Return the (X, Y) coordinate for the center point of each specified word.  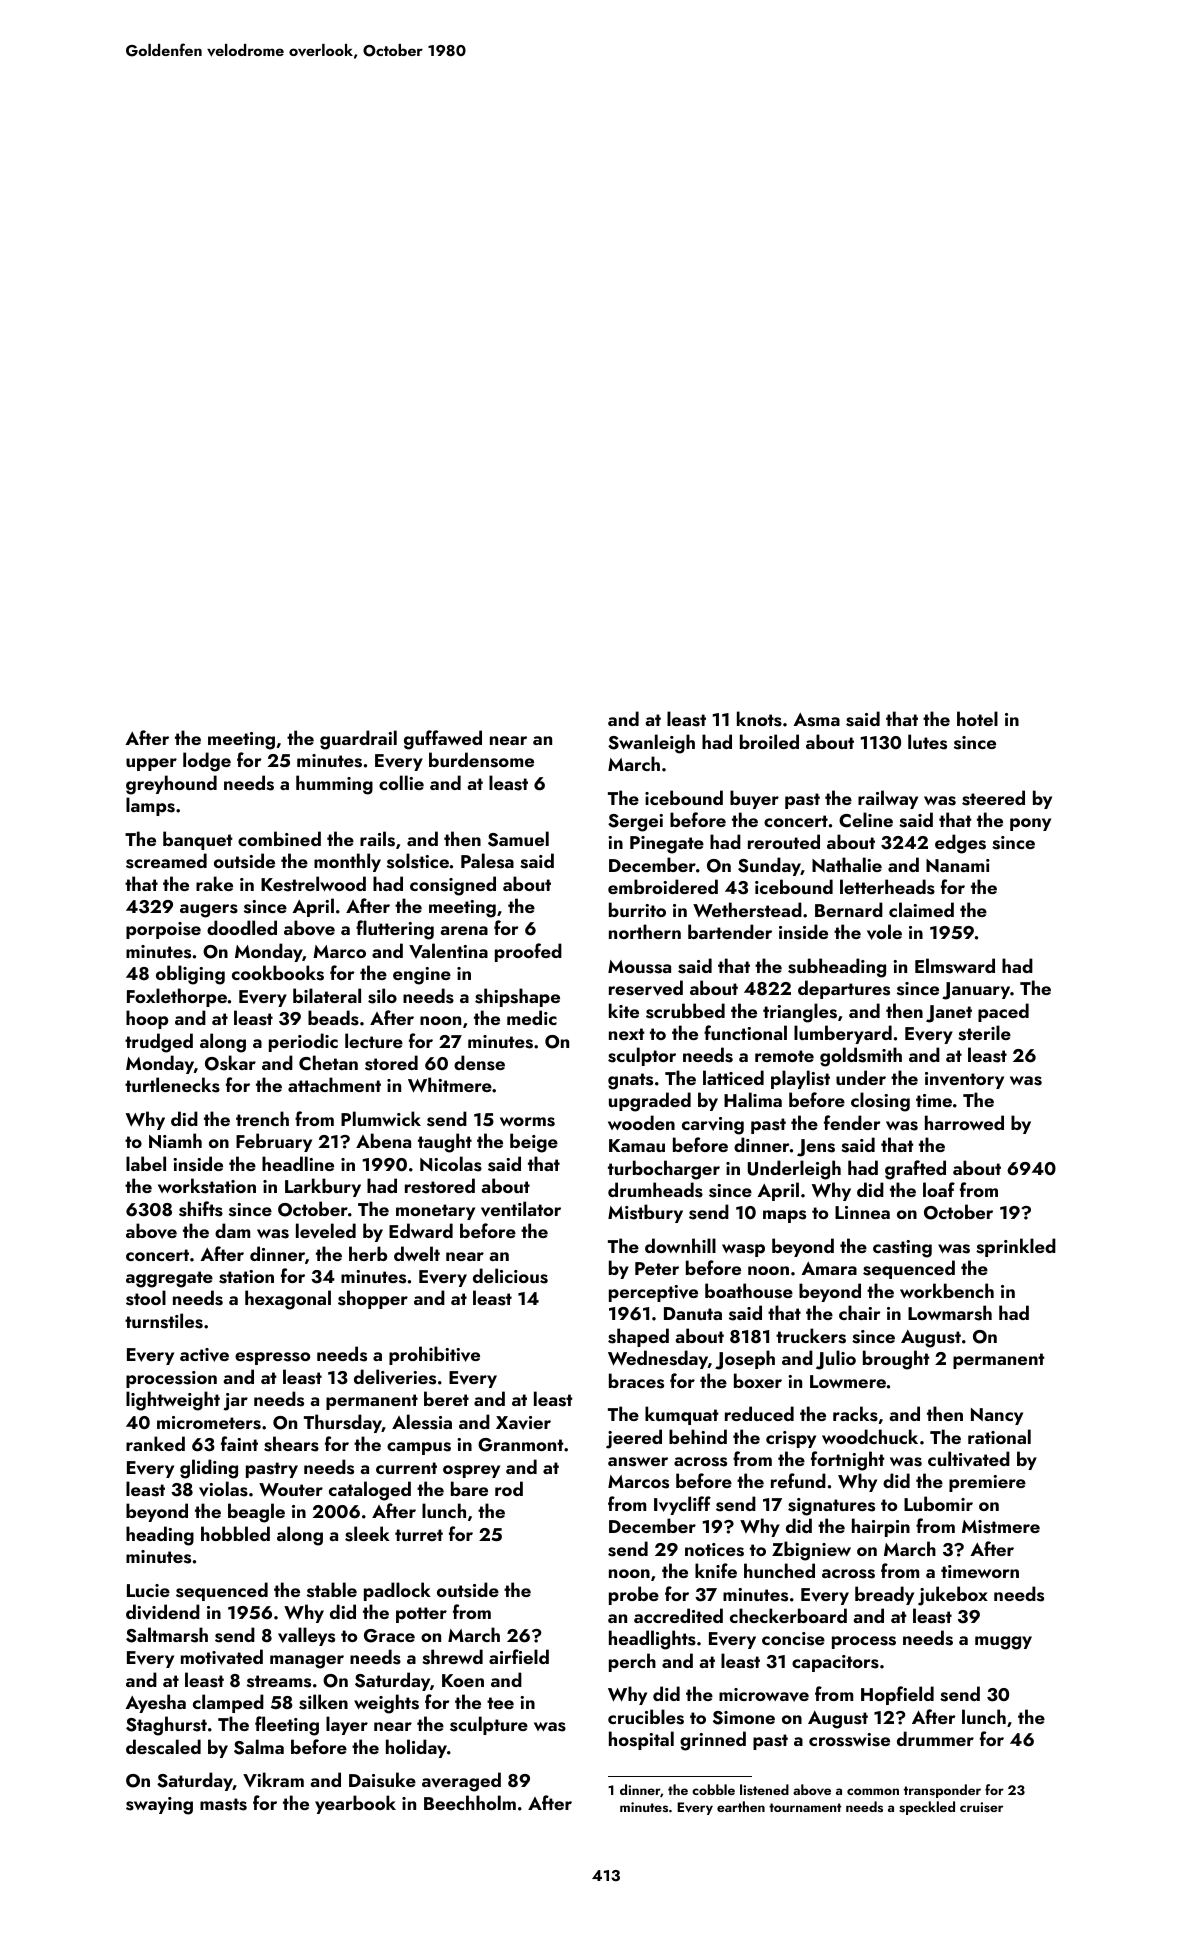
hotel (977, 718)
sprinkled (1016, 1247)
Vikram (273, 1779)
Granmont (521, 1445)
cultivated (969, 1459)
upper (151, 764)
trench (262, 1118)
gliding (209, 1469)
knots (759, 719)
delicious (510, 1276)
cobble (713, 1789)
